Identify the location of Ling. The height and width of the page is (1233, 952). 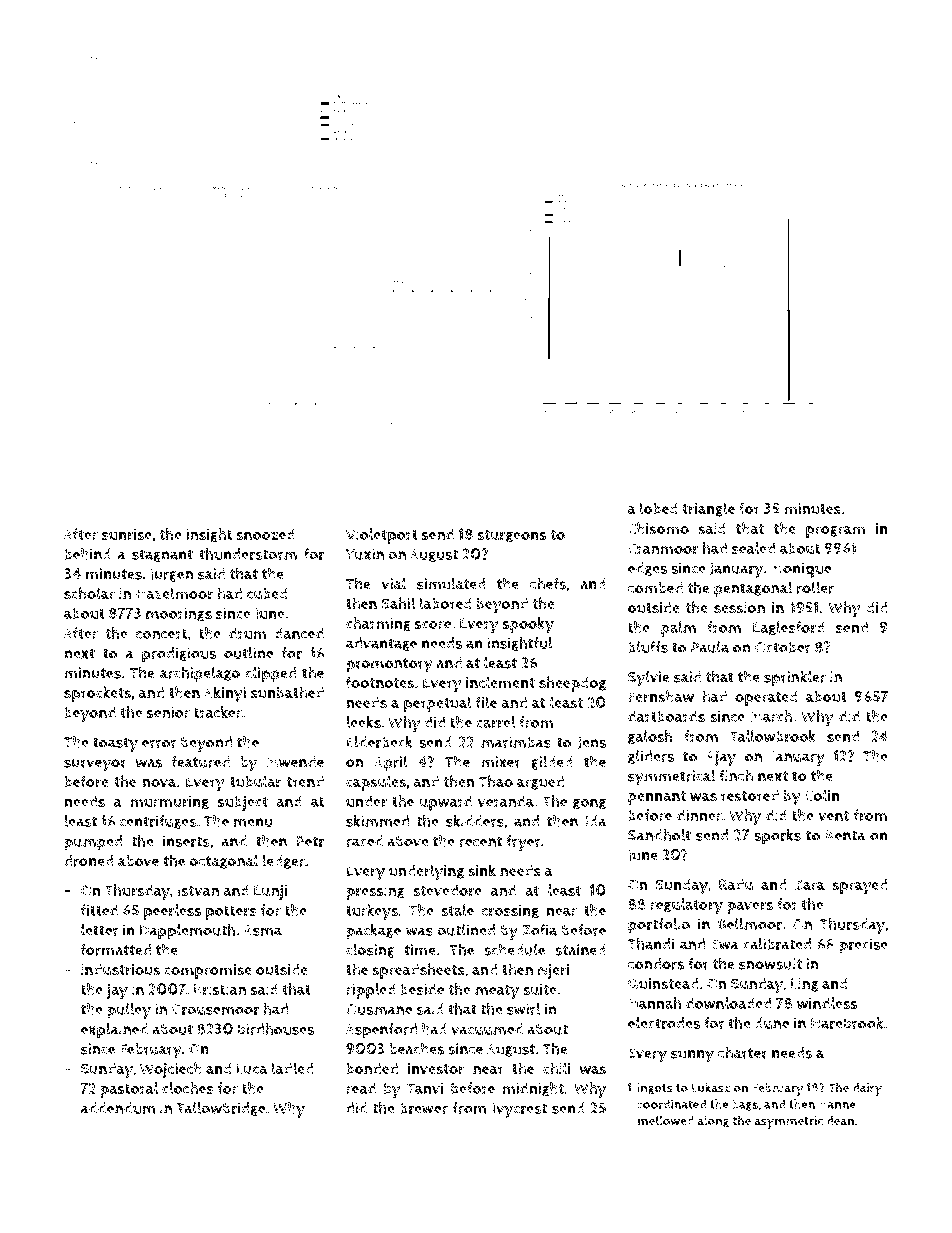
(805, 985).
